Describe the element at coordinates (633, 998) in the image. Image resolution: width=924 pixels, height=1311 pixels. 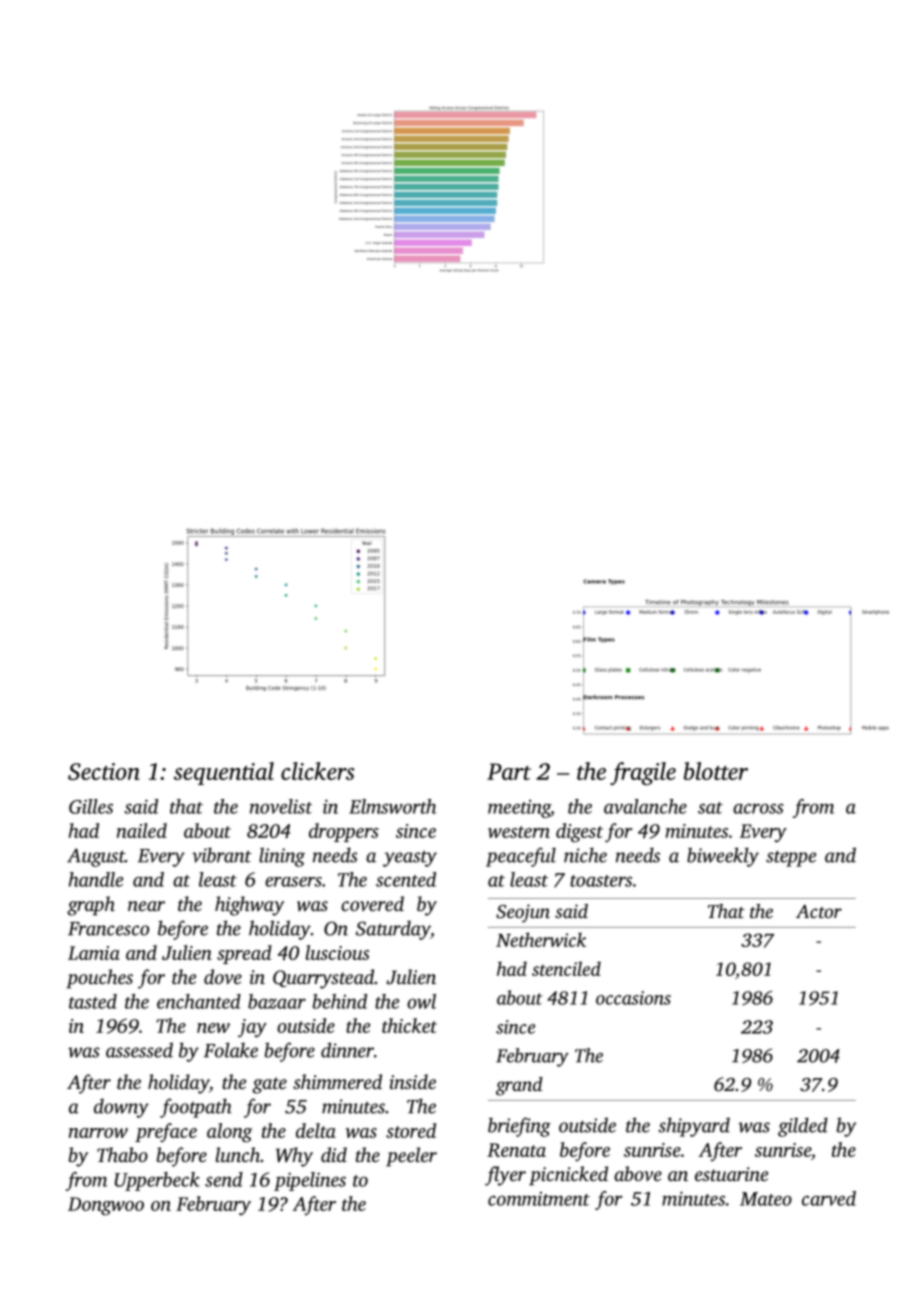
I see `occasions` at that location.
